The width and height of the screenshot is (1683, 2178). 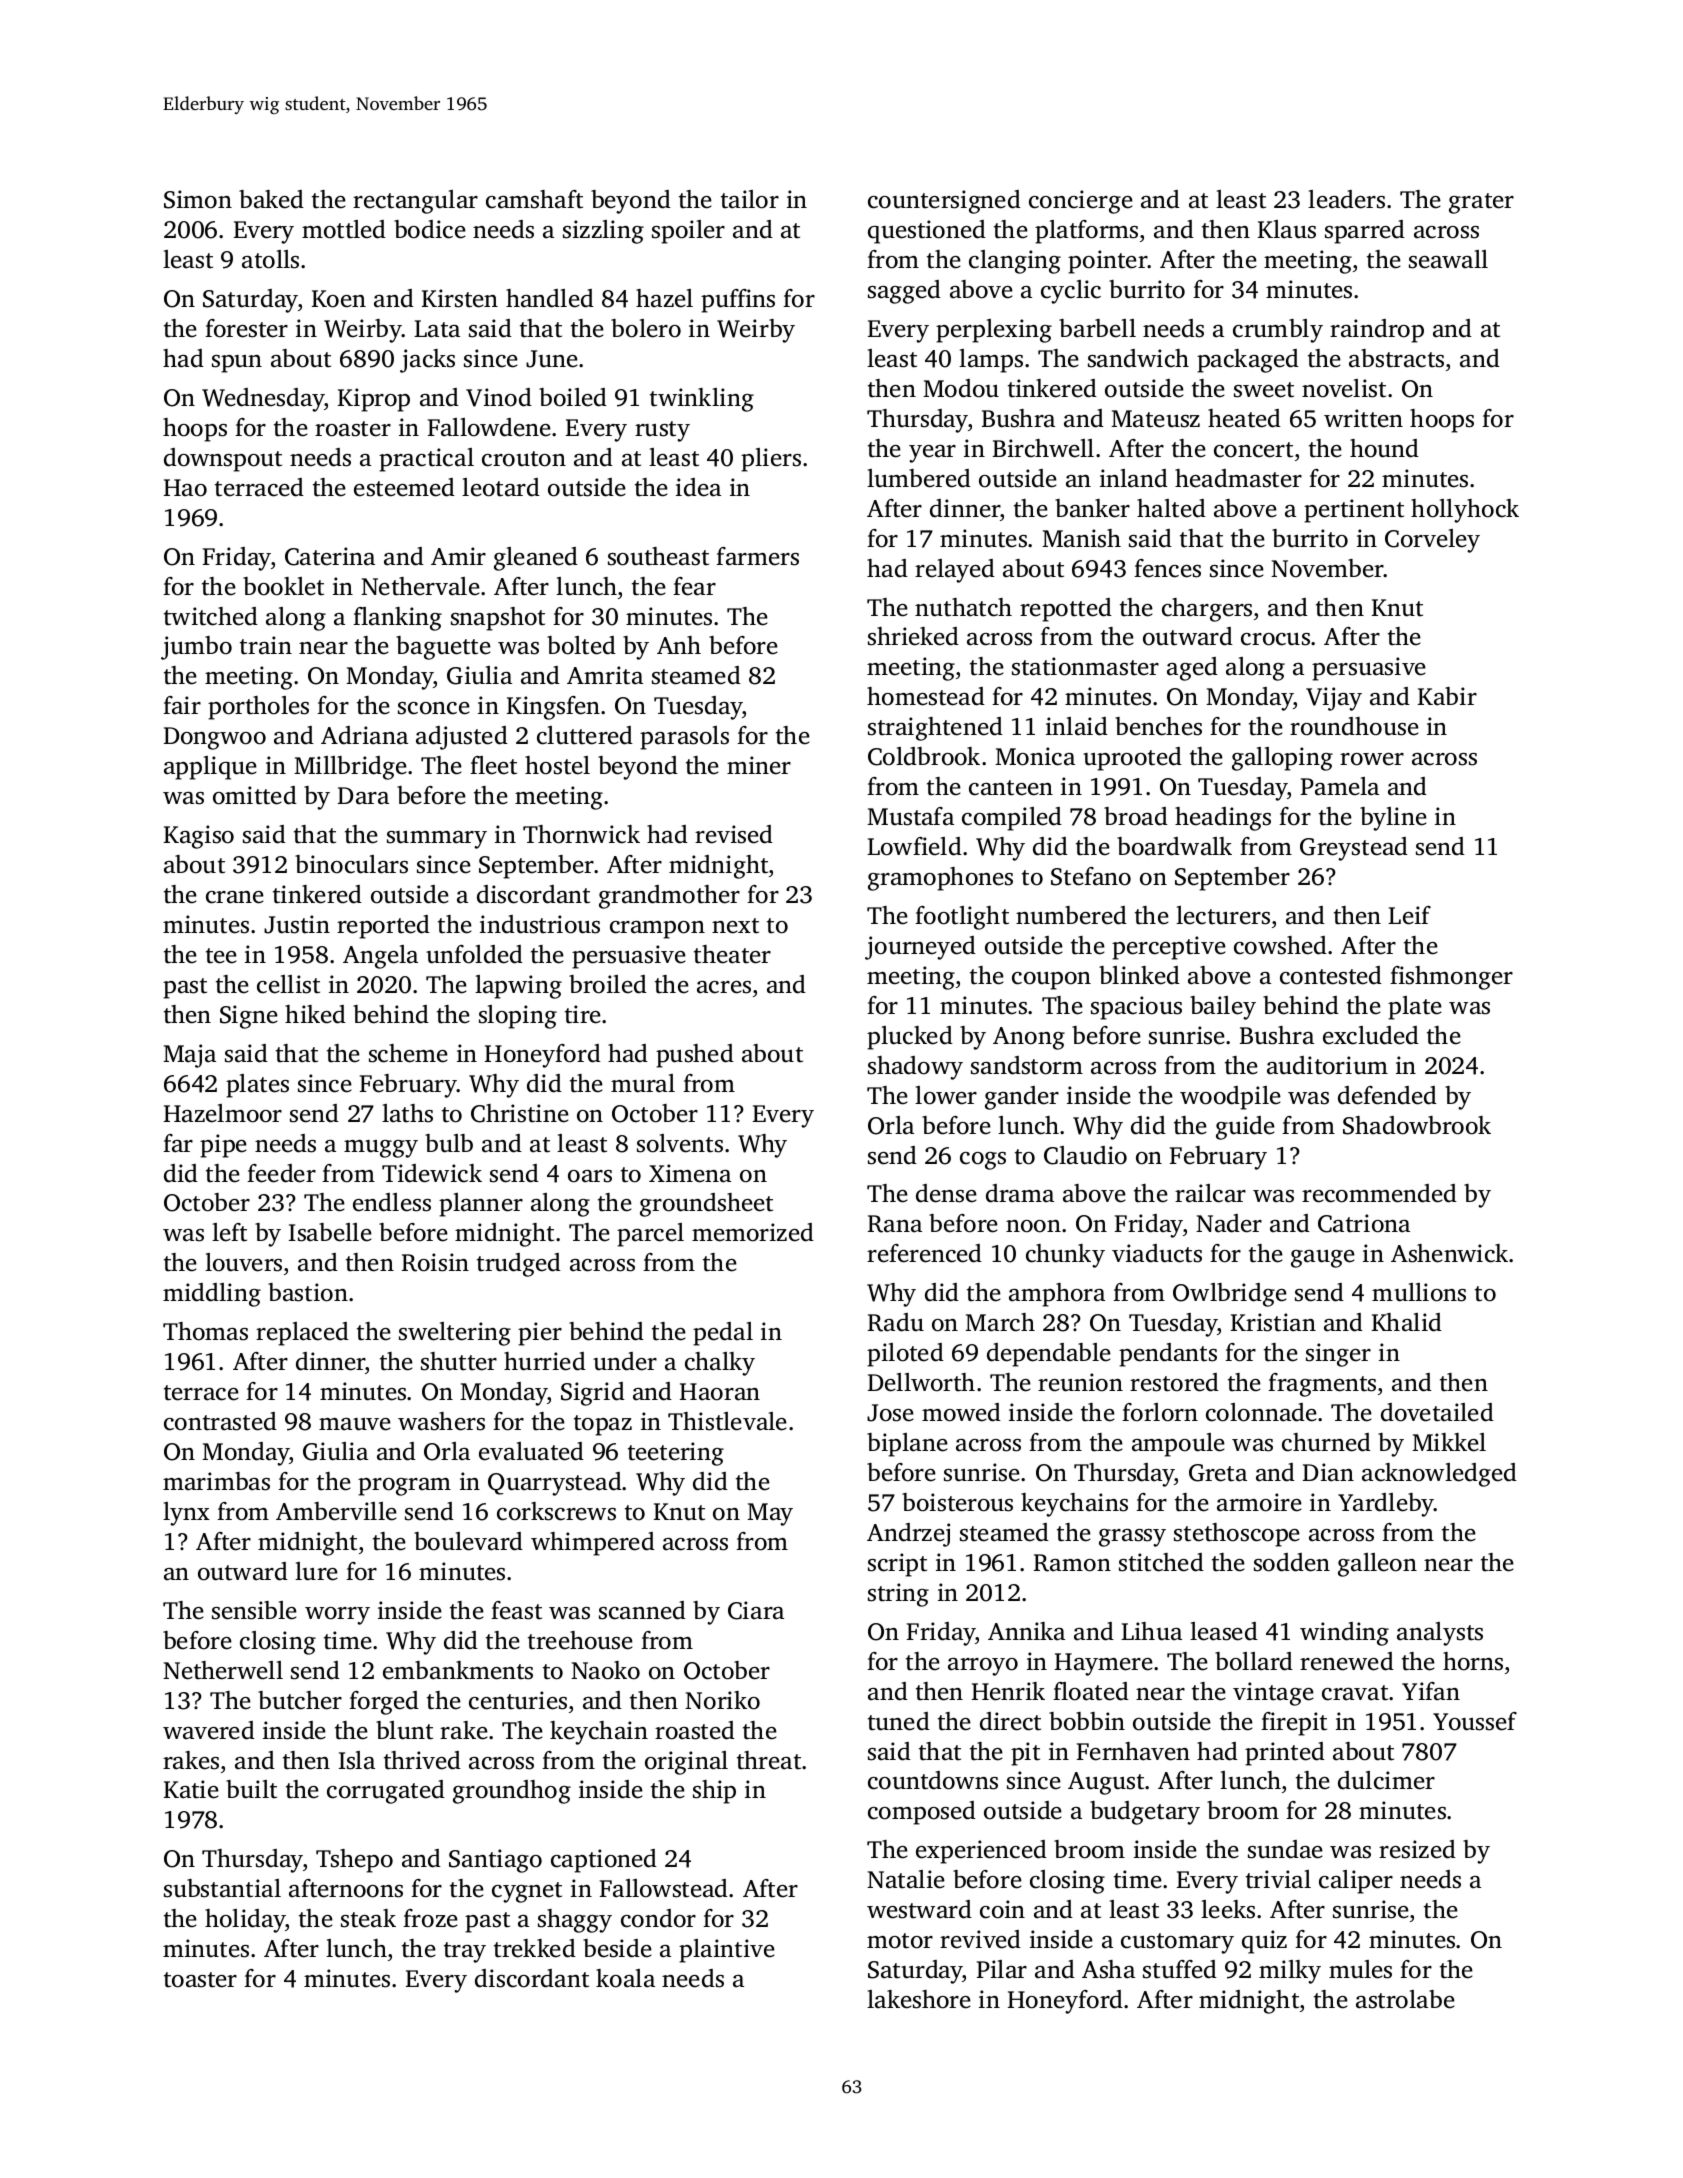 I want to click on Mateusz, so click(x=1155, y=419).
